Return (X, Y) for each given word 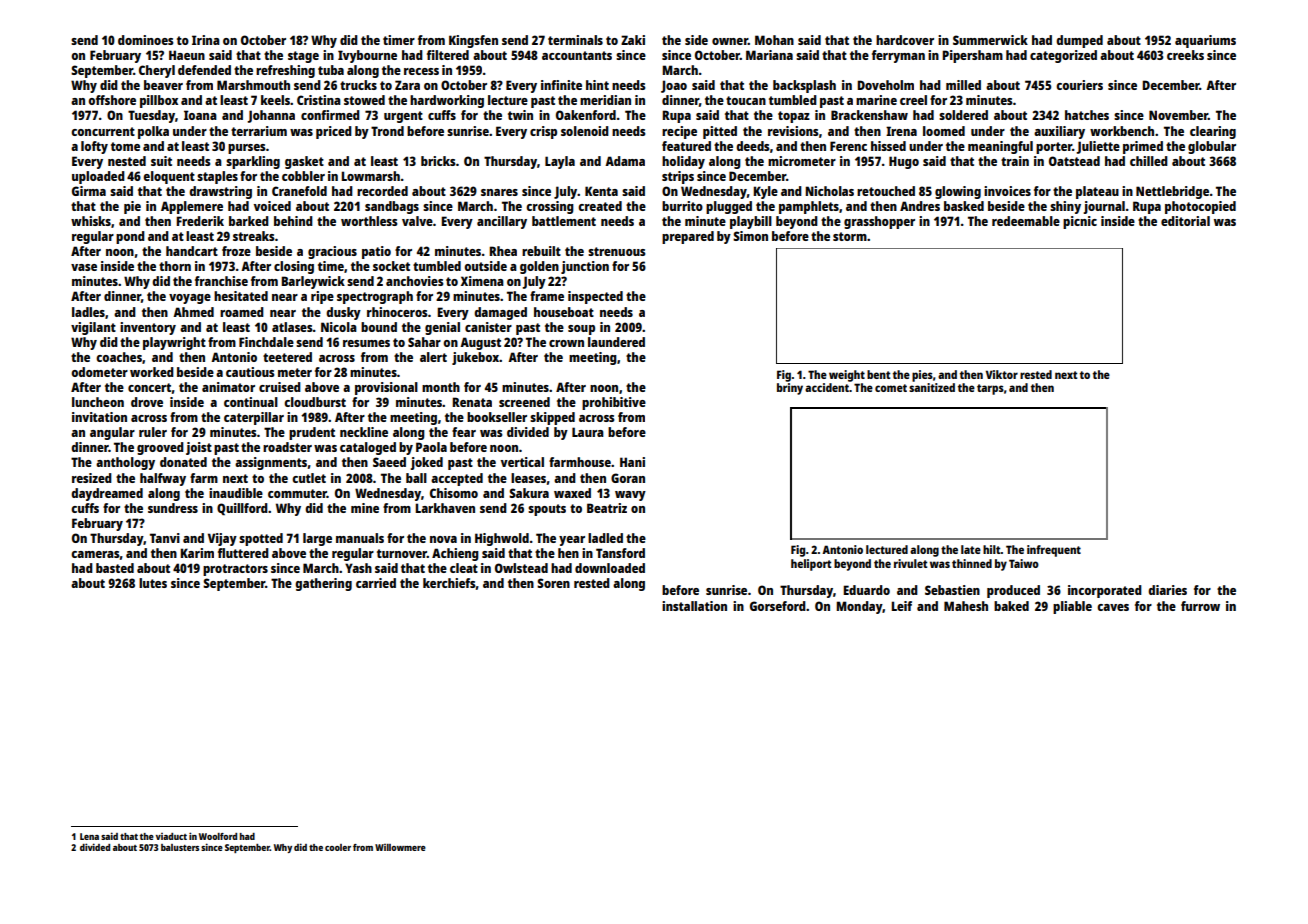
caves (1113, 607)
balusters (180, 847)
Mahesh (966, 606)
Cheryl (157, 71)
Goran (628, 478)
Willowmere (400, 847)
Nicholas (829, 191)
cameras (95, 554)
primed (1143, 147)
